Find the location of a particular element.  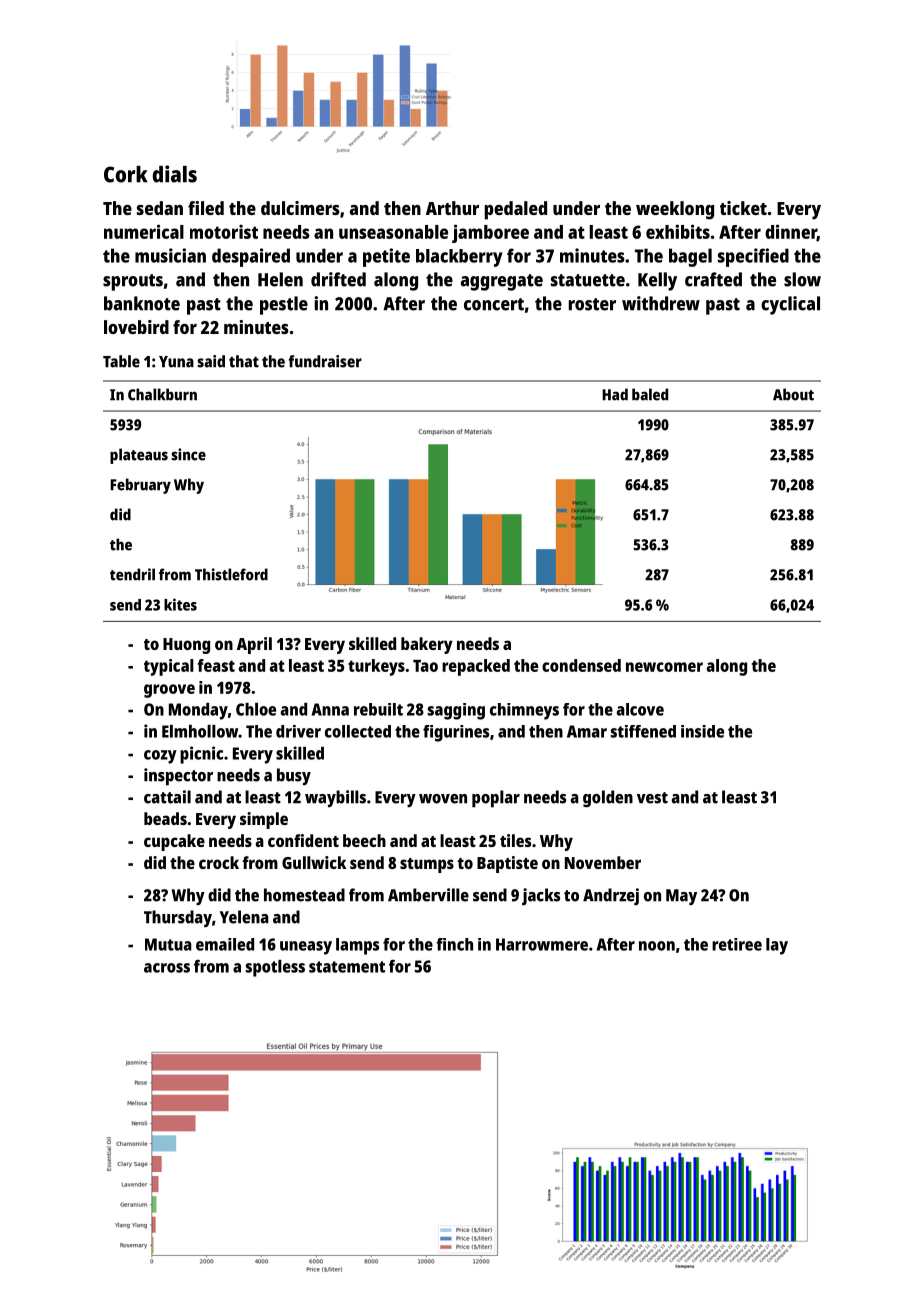

inside is located at coordinates (702, 731).
